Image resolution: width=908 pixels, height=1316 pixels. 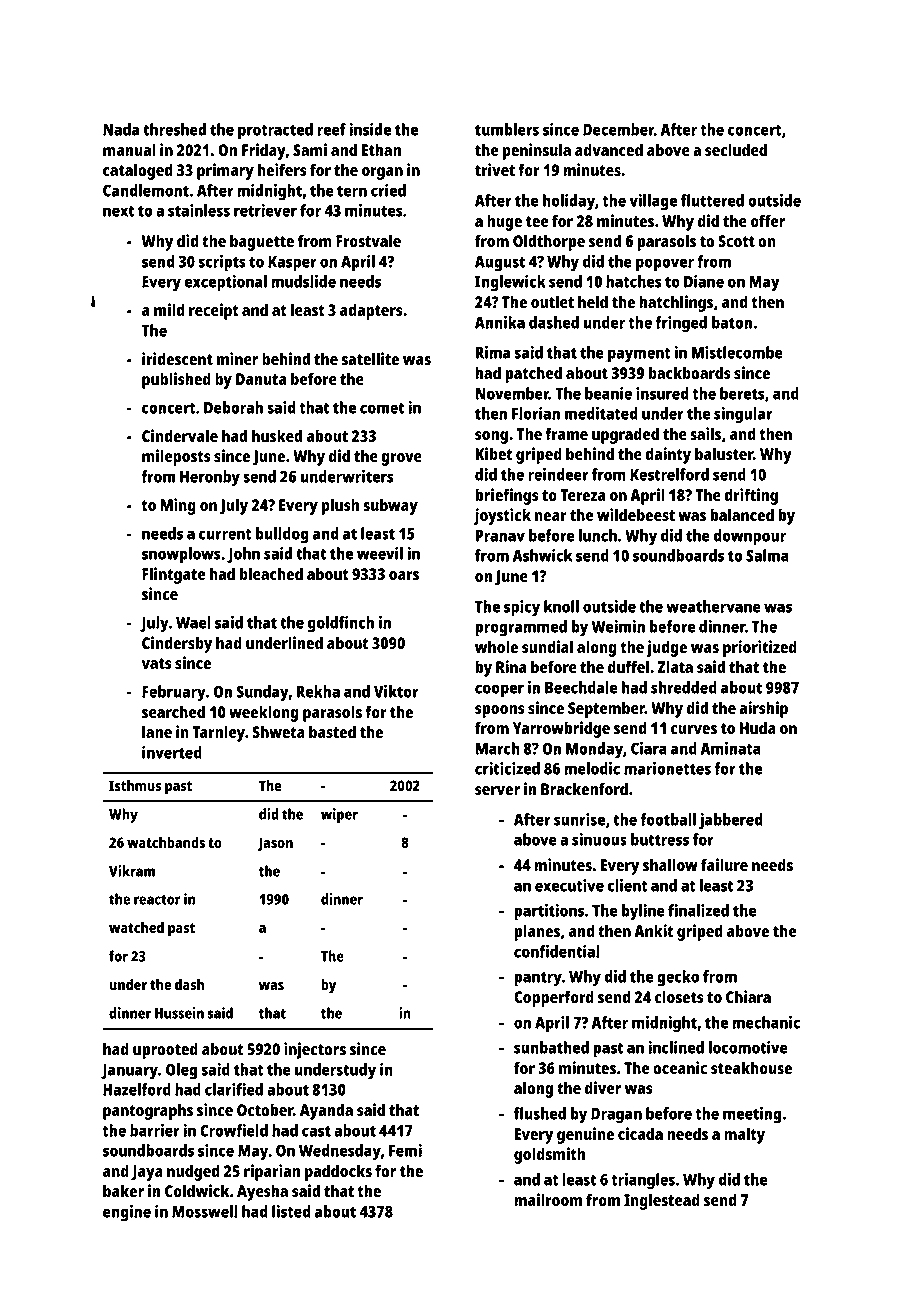 What do you see at coordinates (174, 129) in the document?
I see `threshed` at bounding box center [174, 129].
